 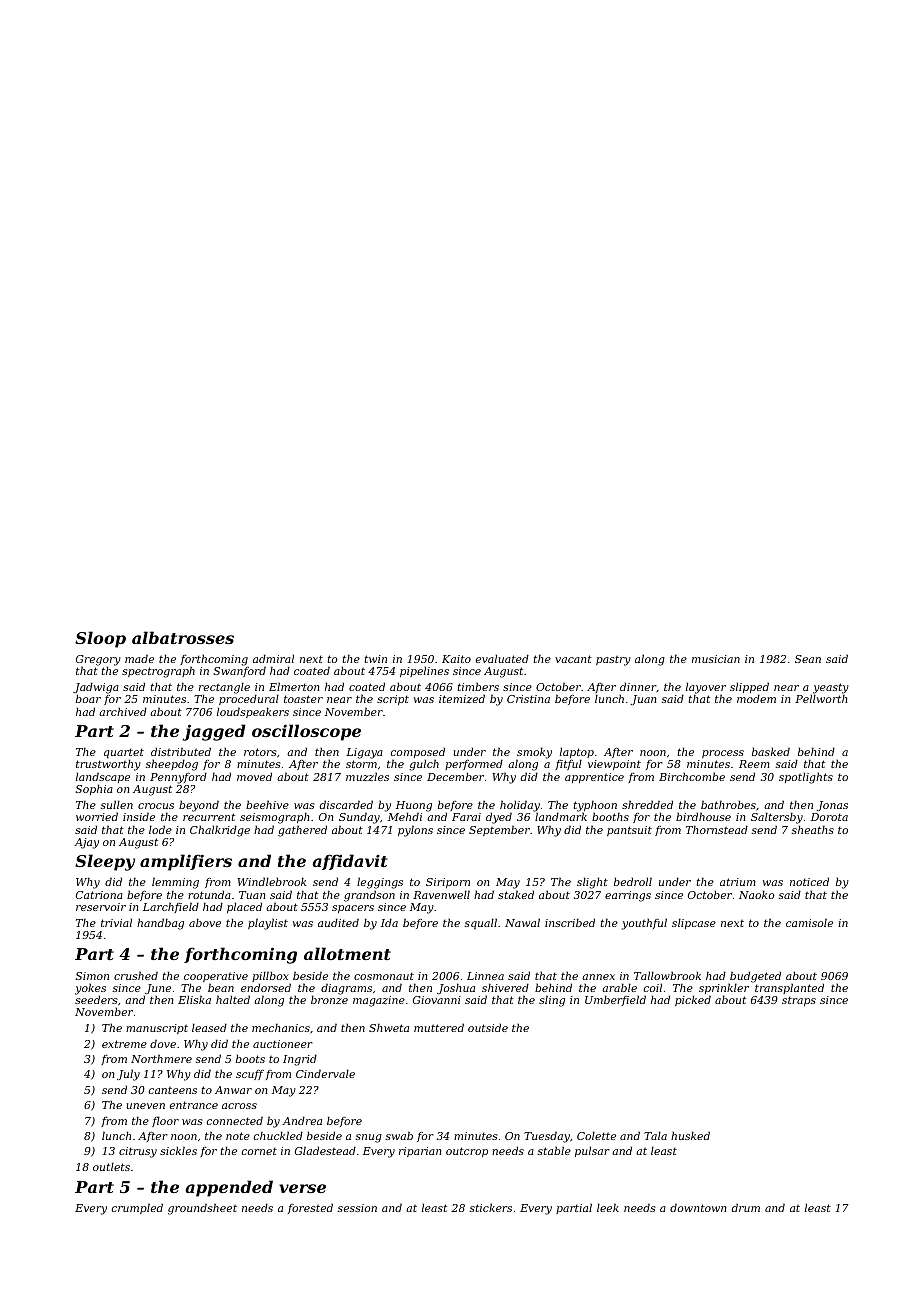 I want to click on Farai, so click(x=466, y=817).
